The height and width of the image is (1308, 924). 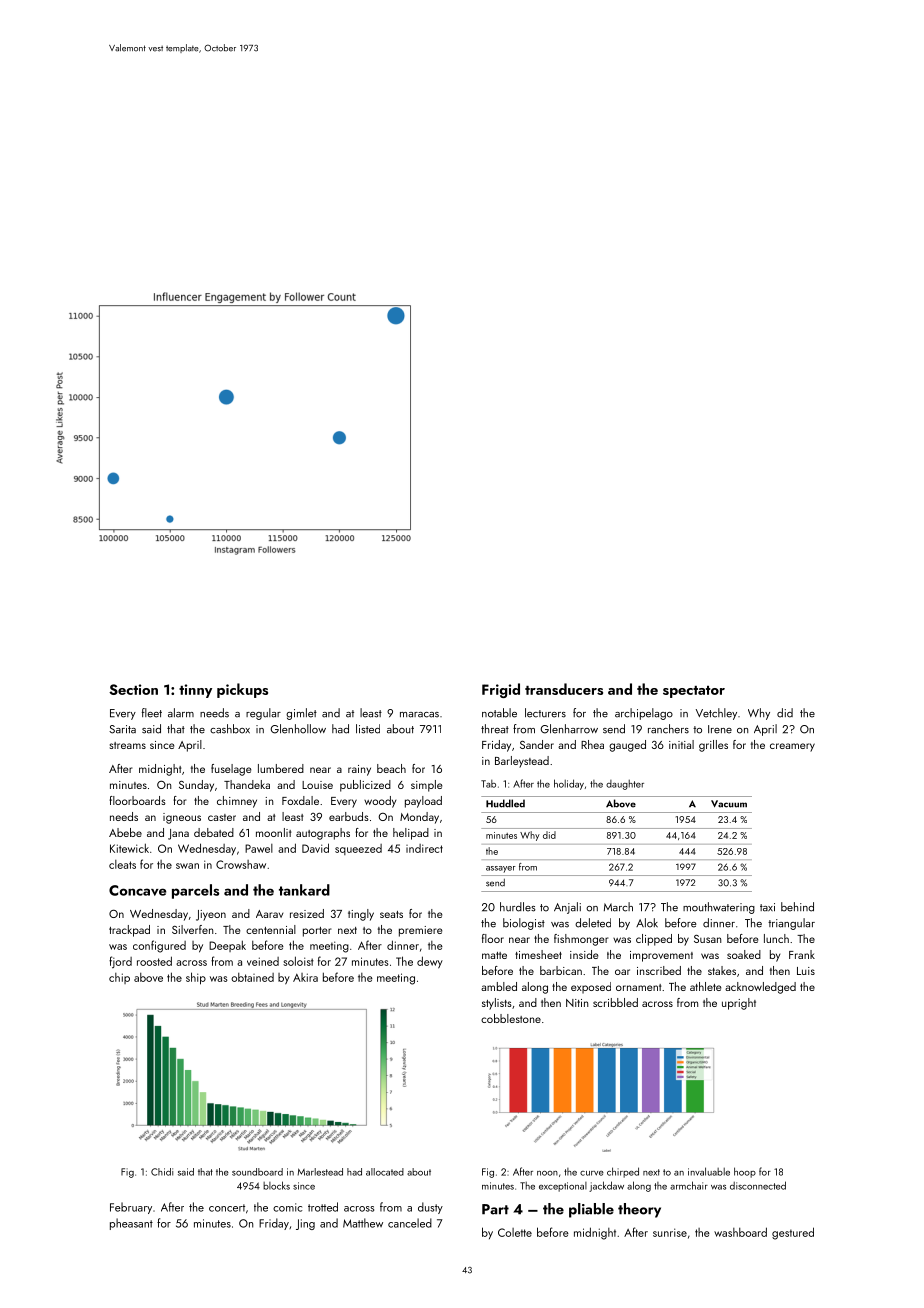 What do you see at coordinates (615, 1002) in the image?
I see `scribbled` at bounding box center [615, 1002].
